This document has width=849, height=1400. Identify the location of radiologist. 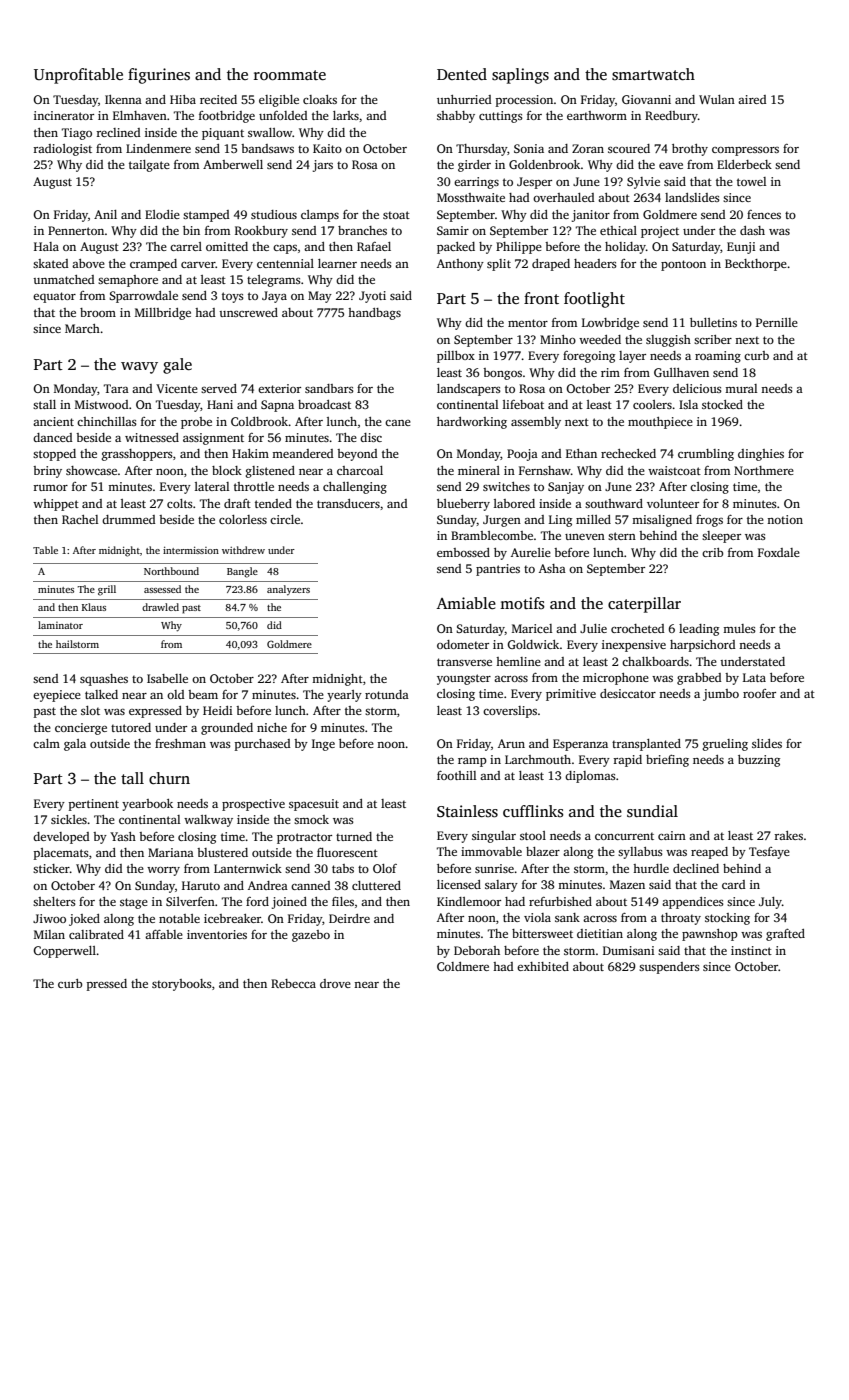
(62, 150).
